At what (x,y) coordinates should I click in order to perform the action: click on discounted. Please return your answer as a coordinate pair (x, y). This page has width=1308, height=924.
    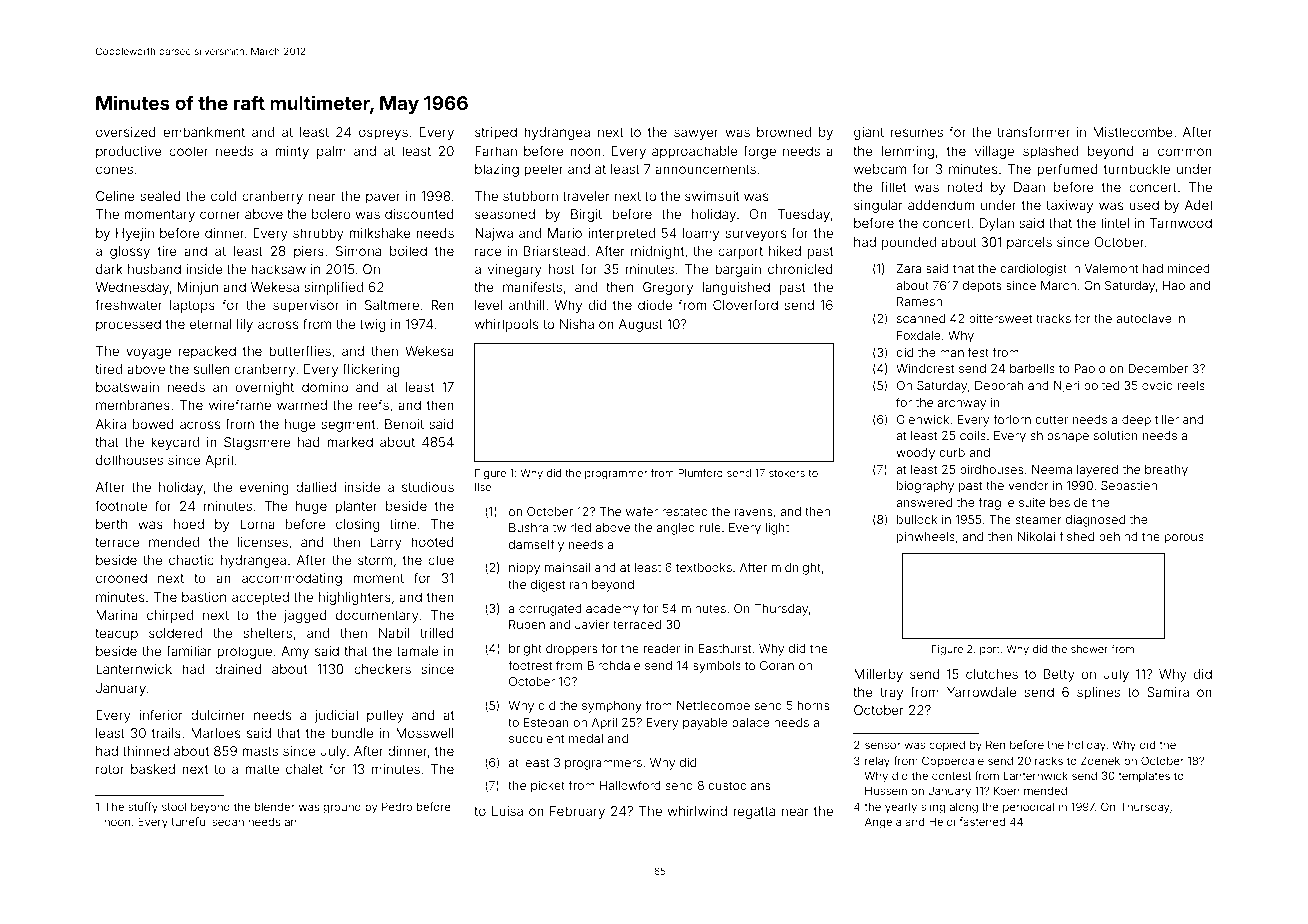
    Looking at the image, I should click on (419, 214).
